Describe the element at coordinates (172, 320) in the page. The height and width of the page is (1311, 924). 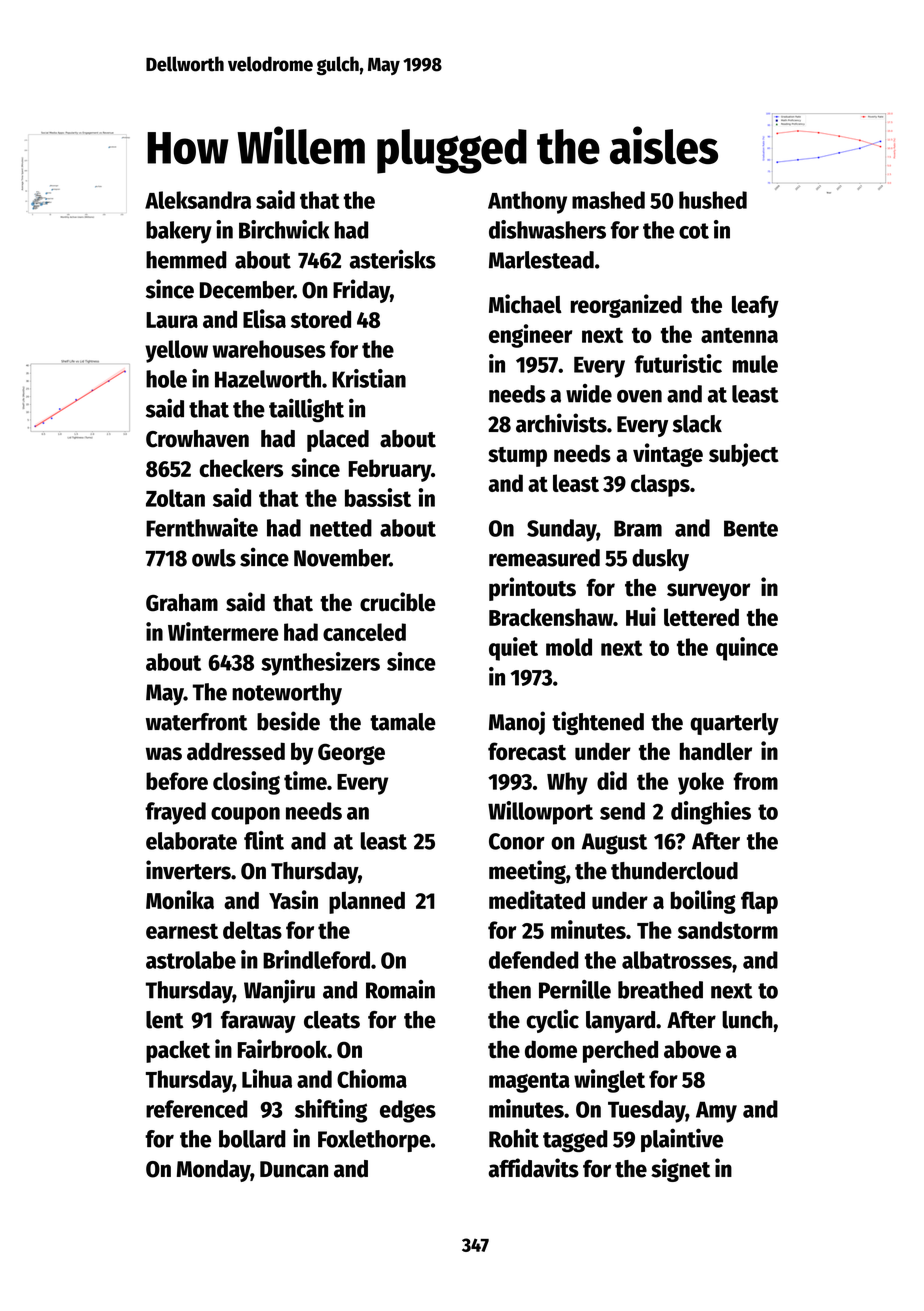
I see `Laura` at that location.
